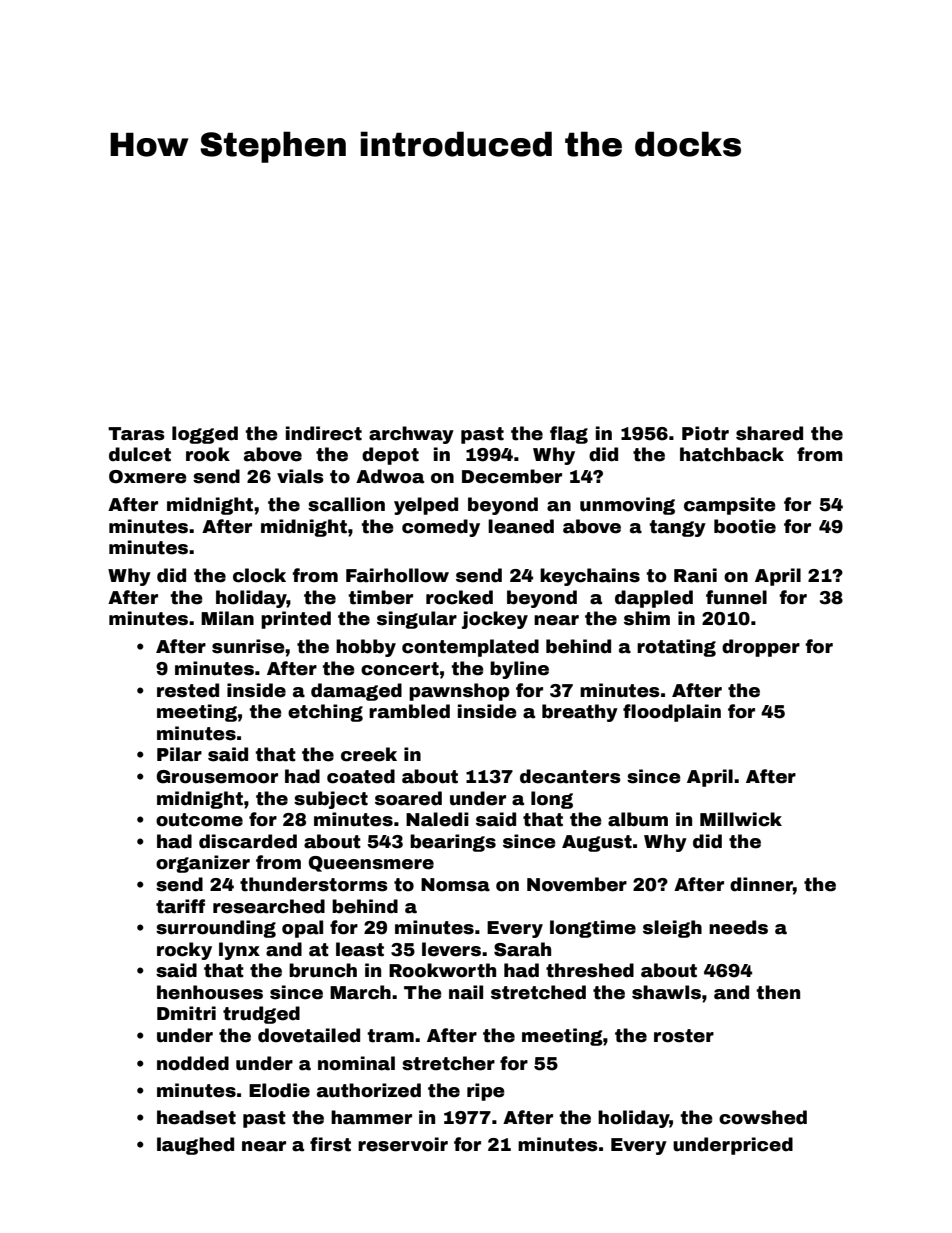 The height and width of the document is (1233, 952). Describe the element at coordinates (519, 670) in the document. I see `byline` at that location.
